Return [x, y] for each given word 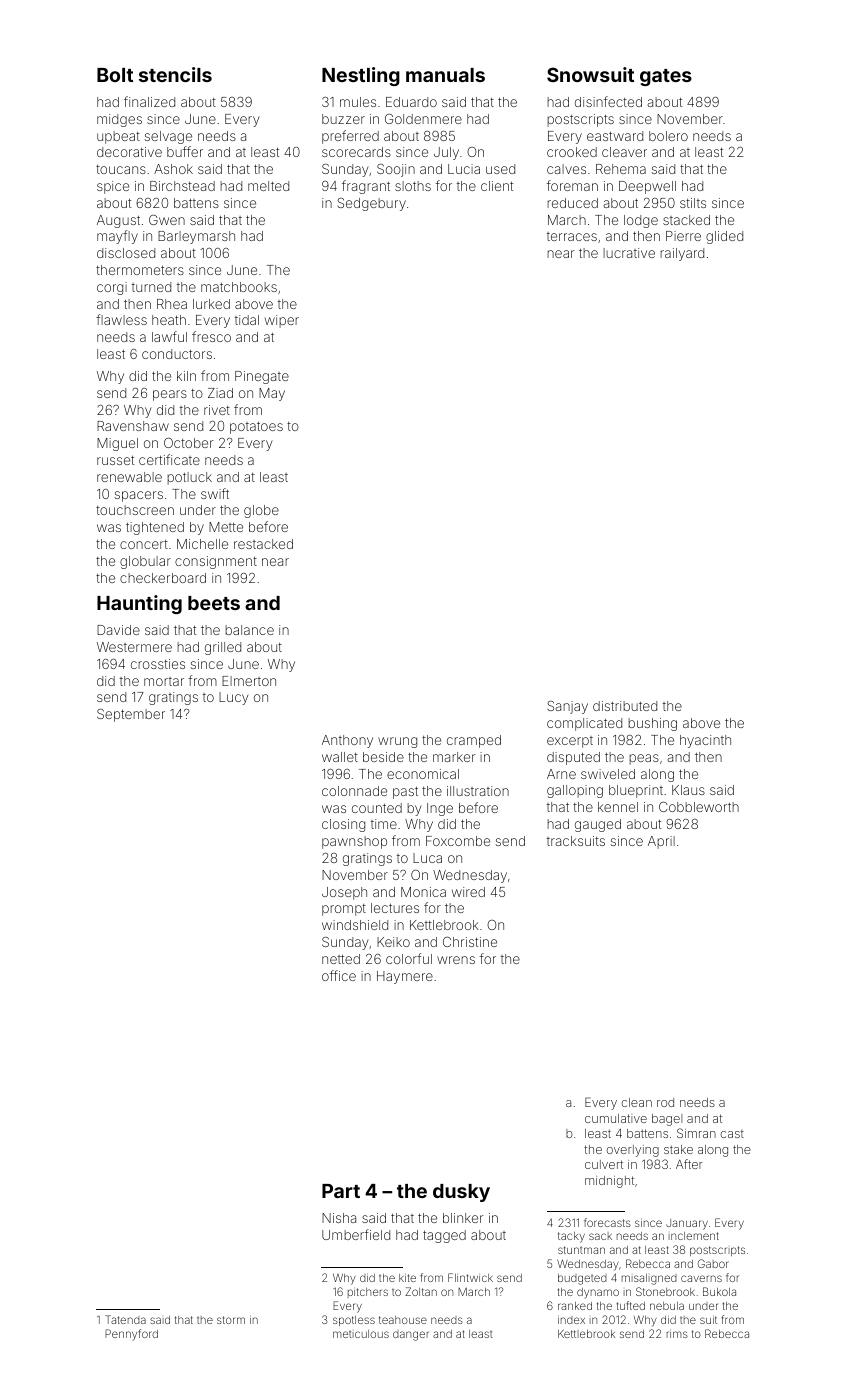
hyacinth [705, 741]
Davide [118, 630]
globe [261, 511]
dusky [461, 1193]
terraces [572, 236]
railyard [682, 254]
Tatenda [125, 1319]
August [118, 221]
